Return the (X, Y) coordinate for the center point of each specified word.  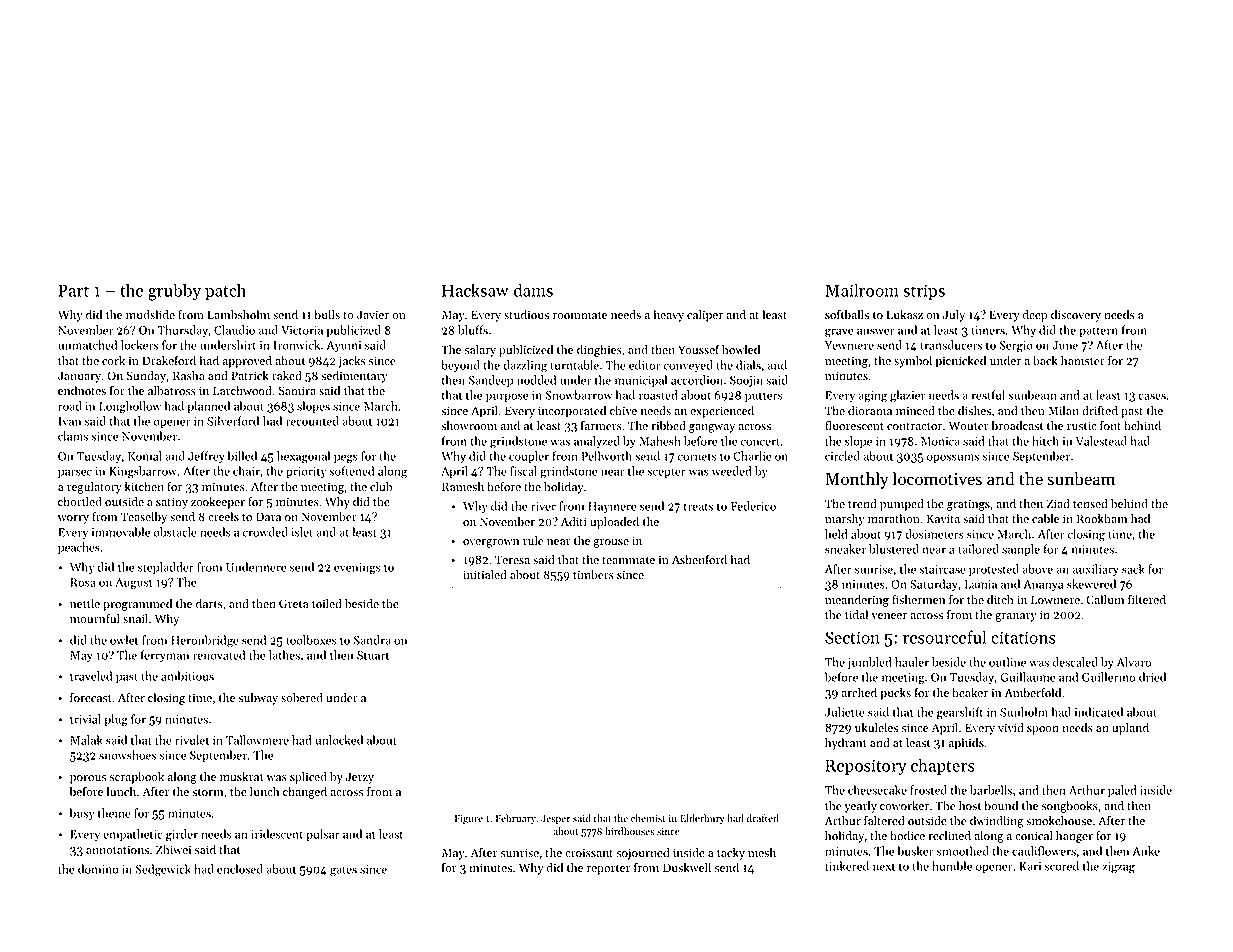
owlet (124, 640)
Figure (469, 820)
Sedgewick (163, 870)
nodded (536, 380)
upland (1130, 729)
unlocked (339, 740)
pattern (1098, 332)
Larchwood (242, 391)
